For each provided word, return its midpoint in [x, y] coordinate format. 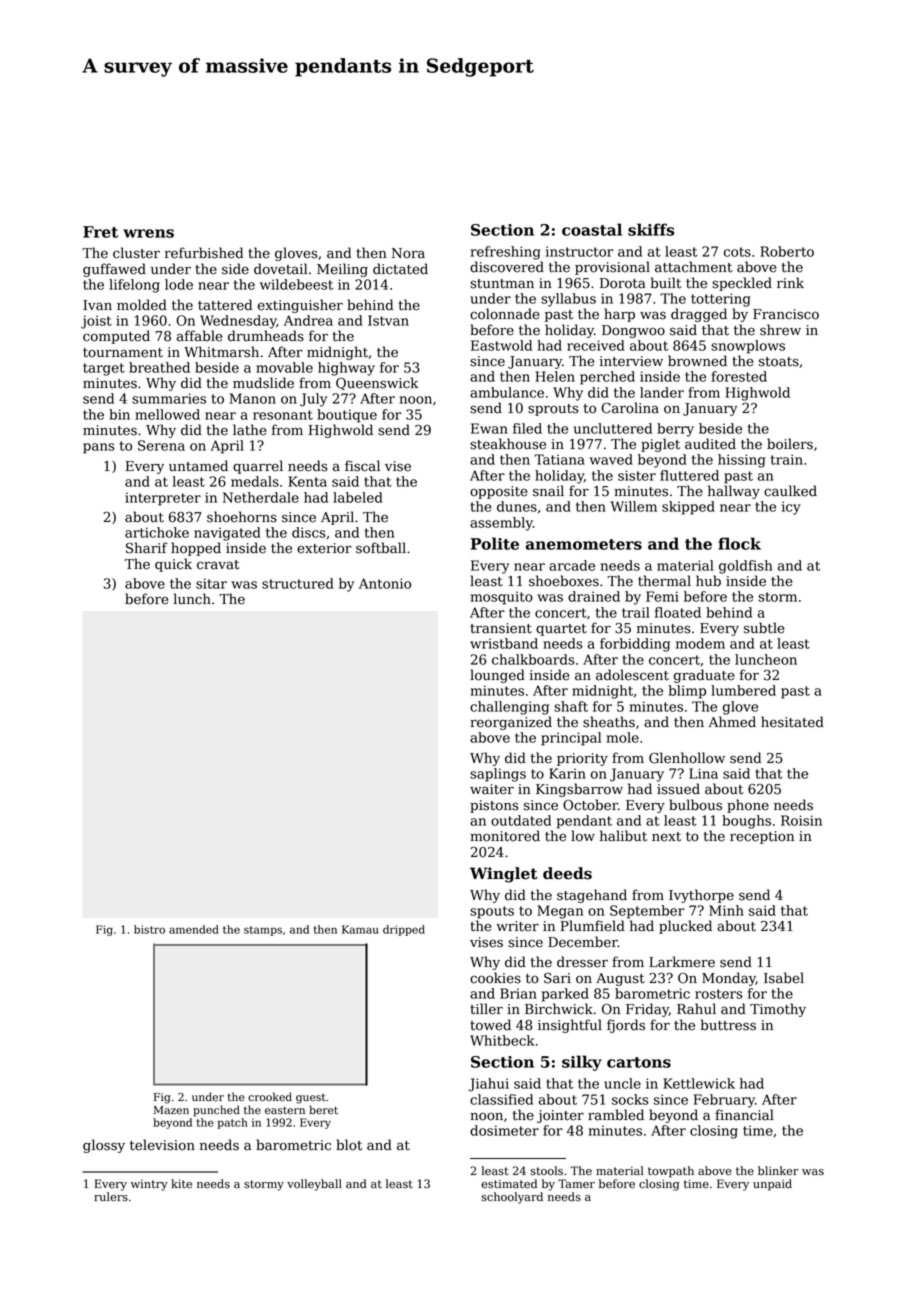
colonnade [505, 314]
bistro [149, 929]
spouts [492, 912]
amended [194, 929]
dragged [699, 315]
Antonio [385, 583]
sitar [211, 583]
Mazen [171, 1110]
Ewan [489, 428]
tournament [123, 353]
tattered [225, 305]
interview [631, 361]
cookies [495, 978]
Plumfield [592, 926]
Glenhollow [687, 758]
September [647, 912]
